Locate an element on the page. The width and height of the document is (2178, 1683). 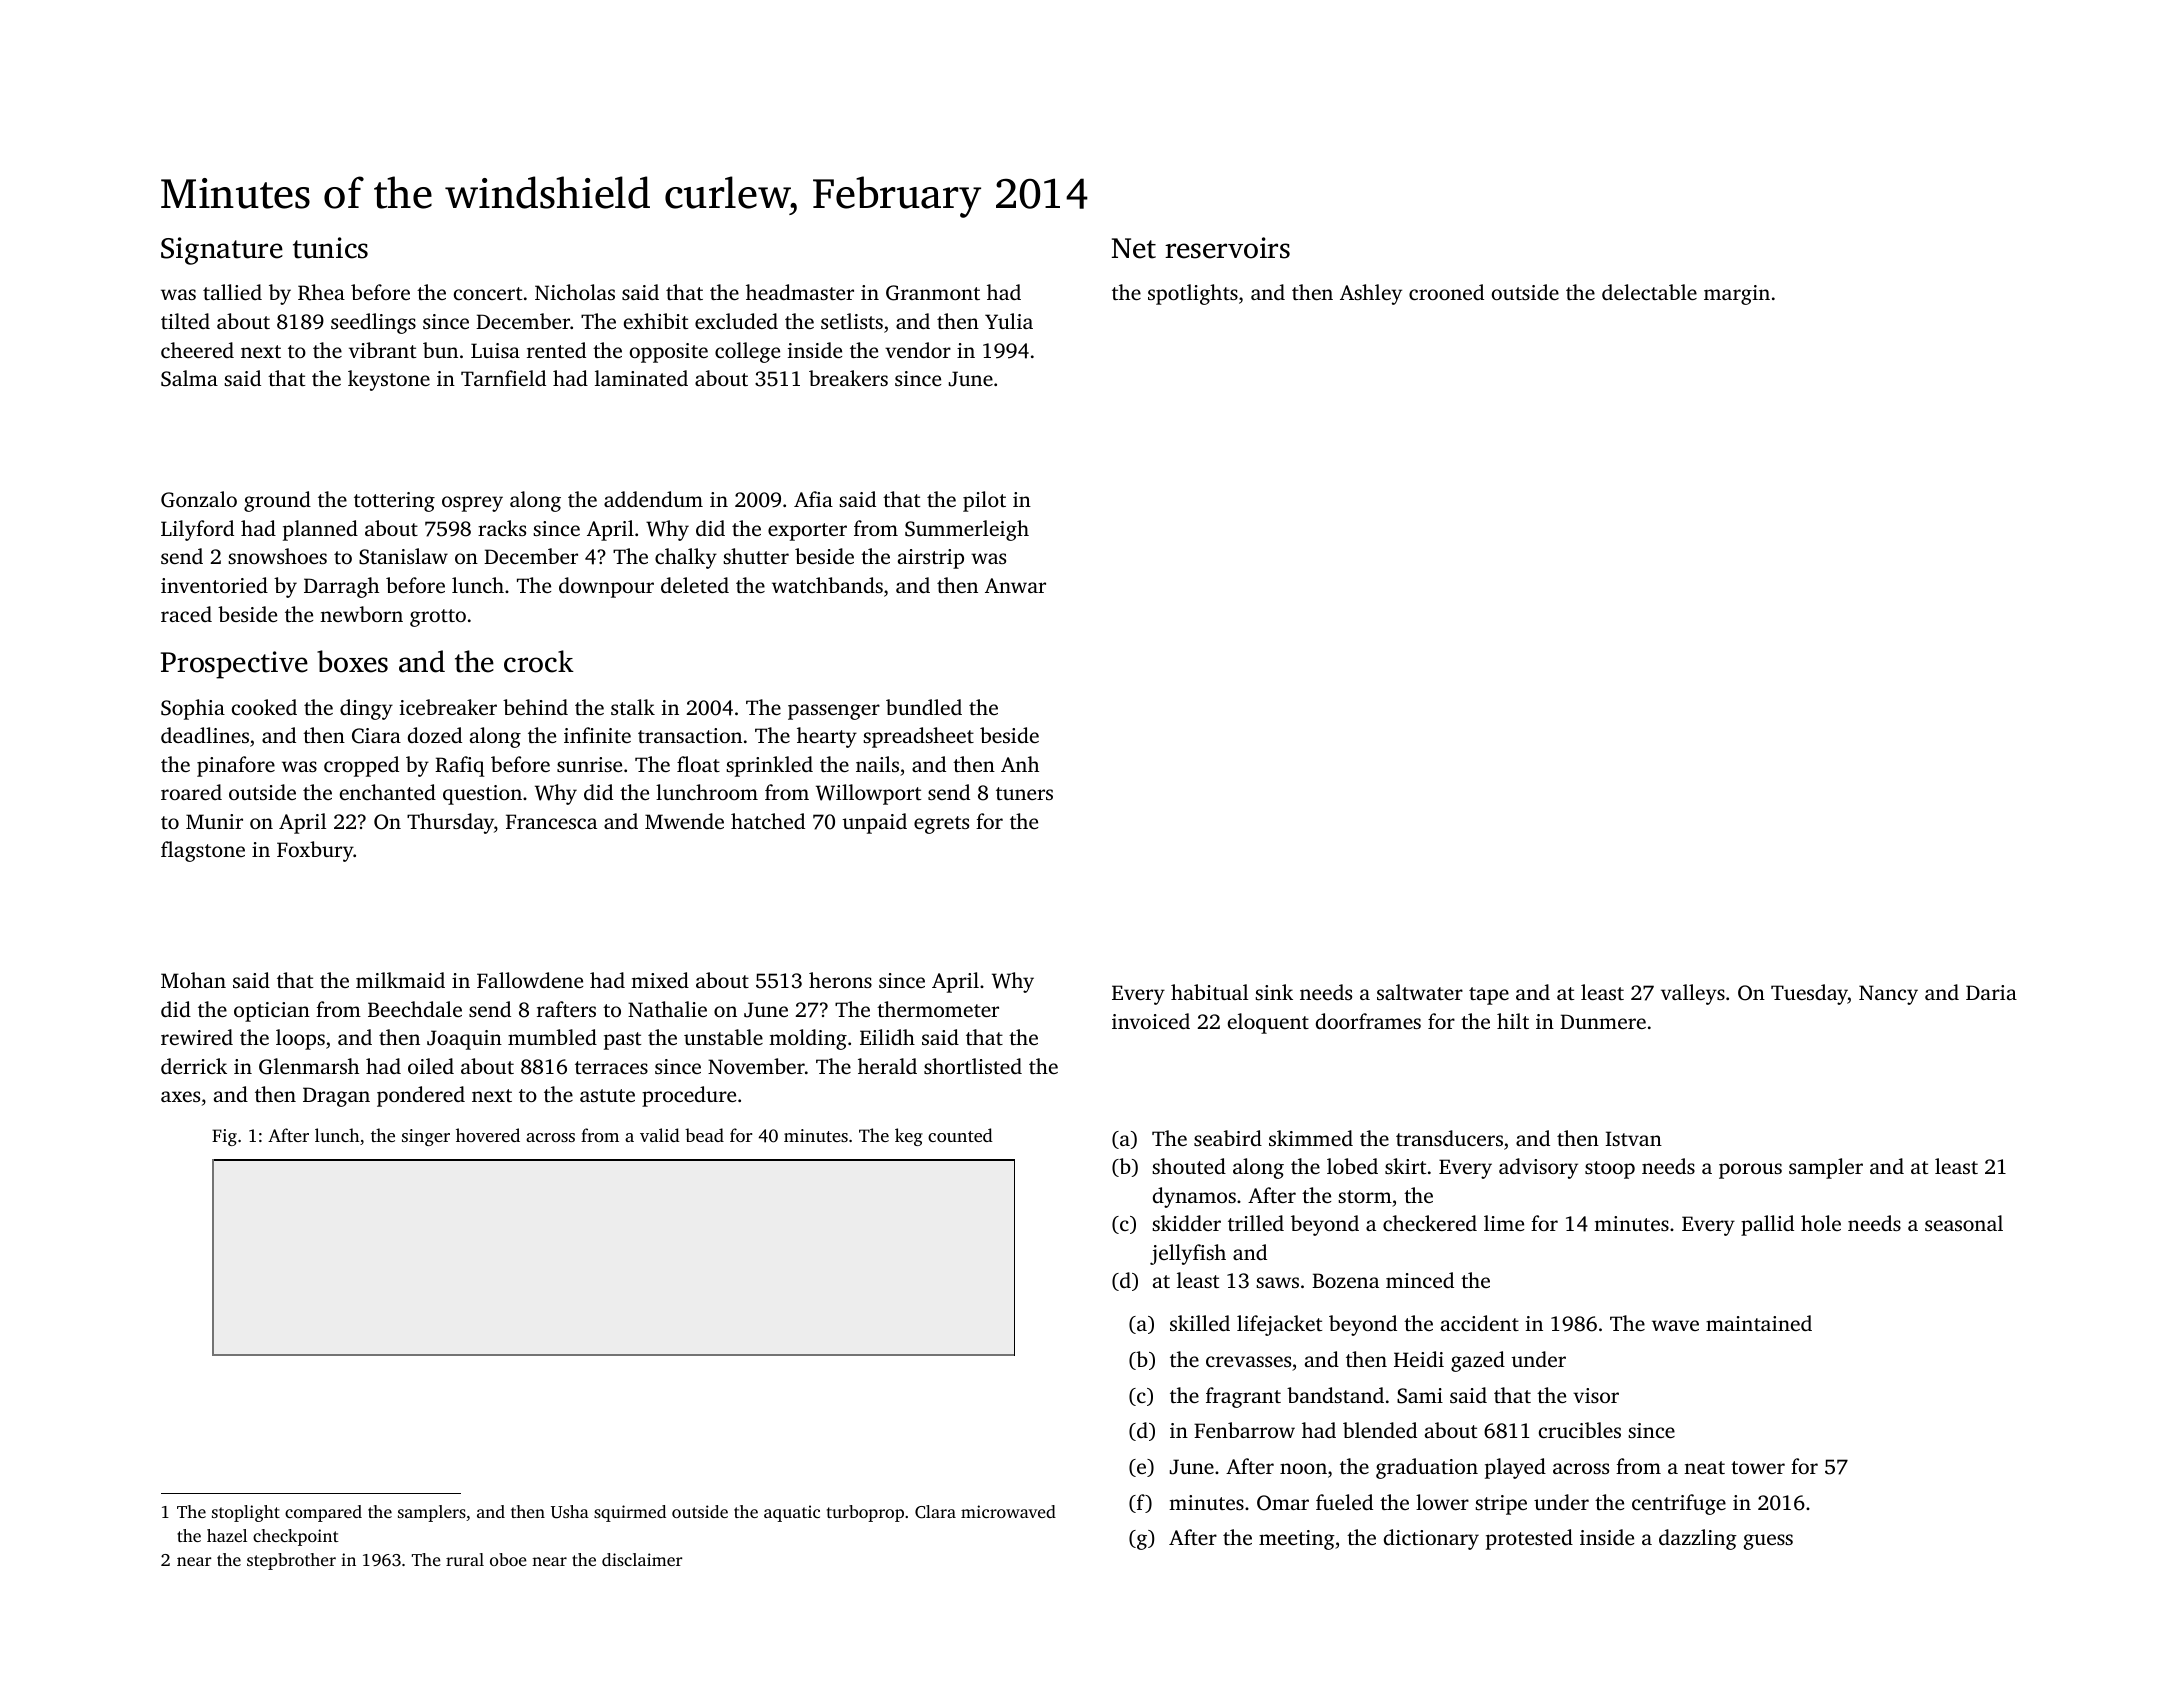
inventoried is located at coordinates (214, 585).
